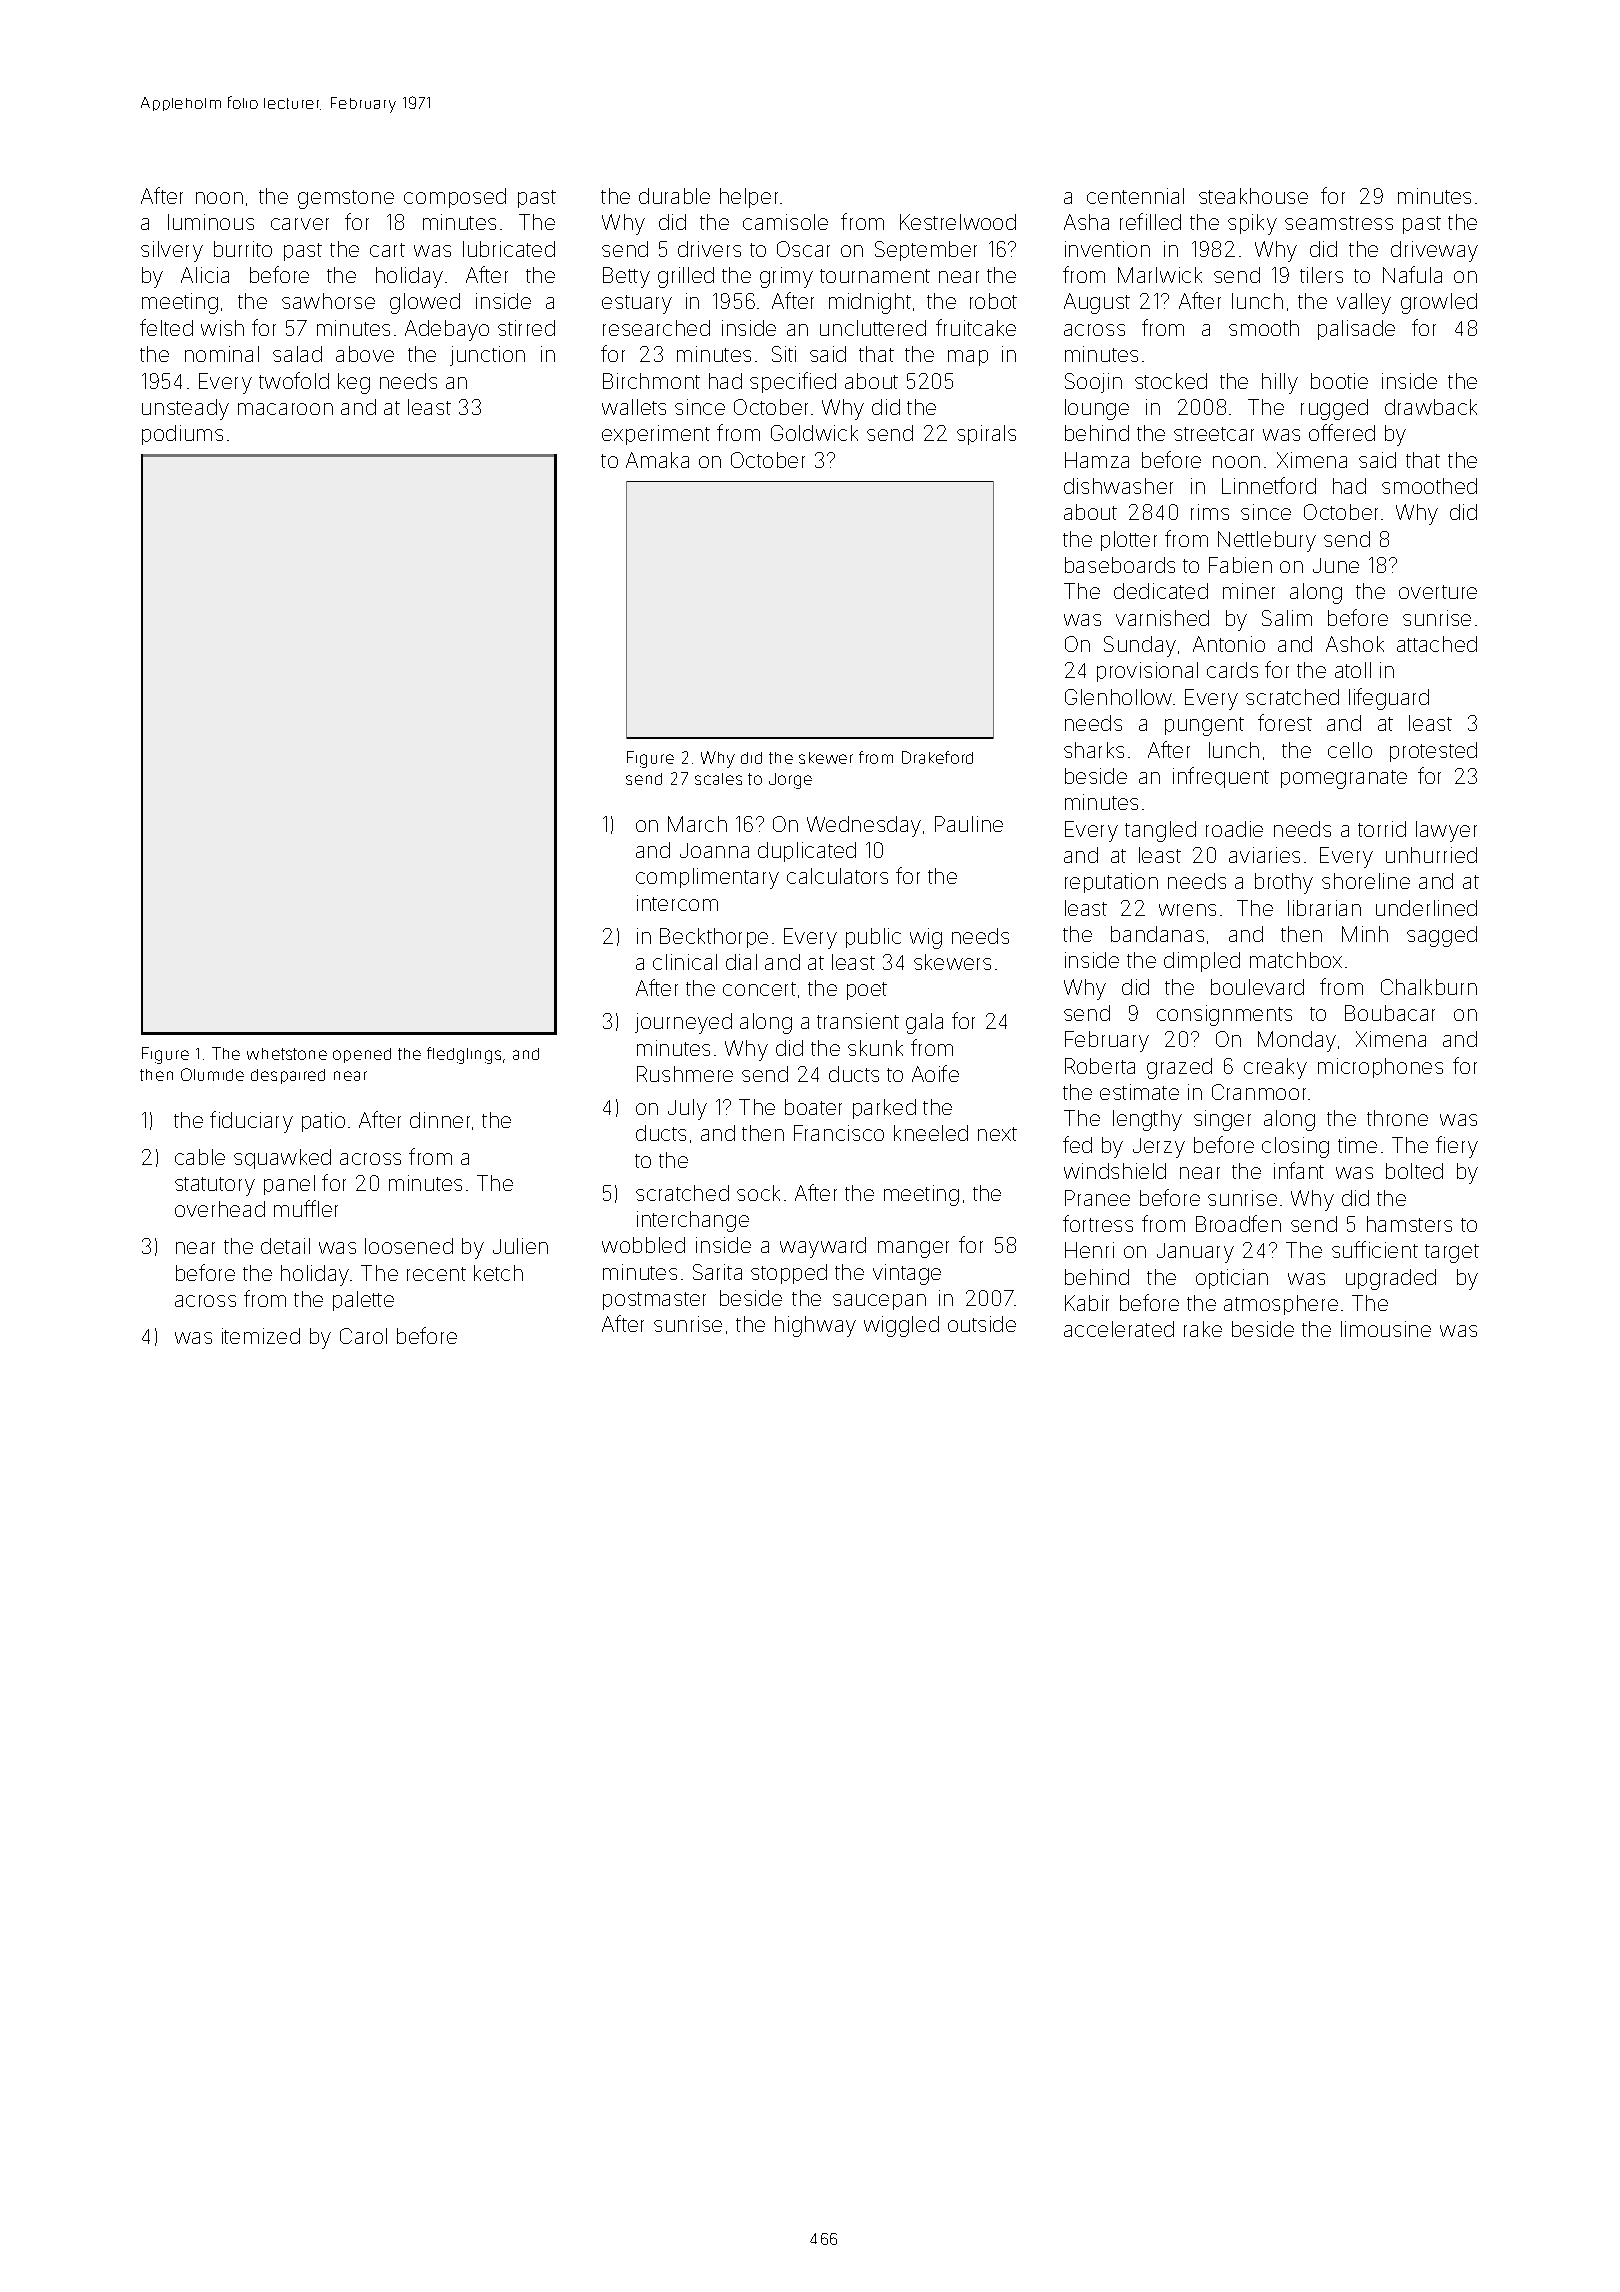 This image has height=2292, width=1620. I want to click on macaroon, so click(285, 409).
